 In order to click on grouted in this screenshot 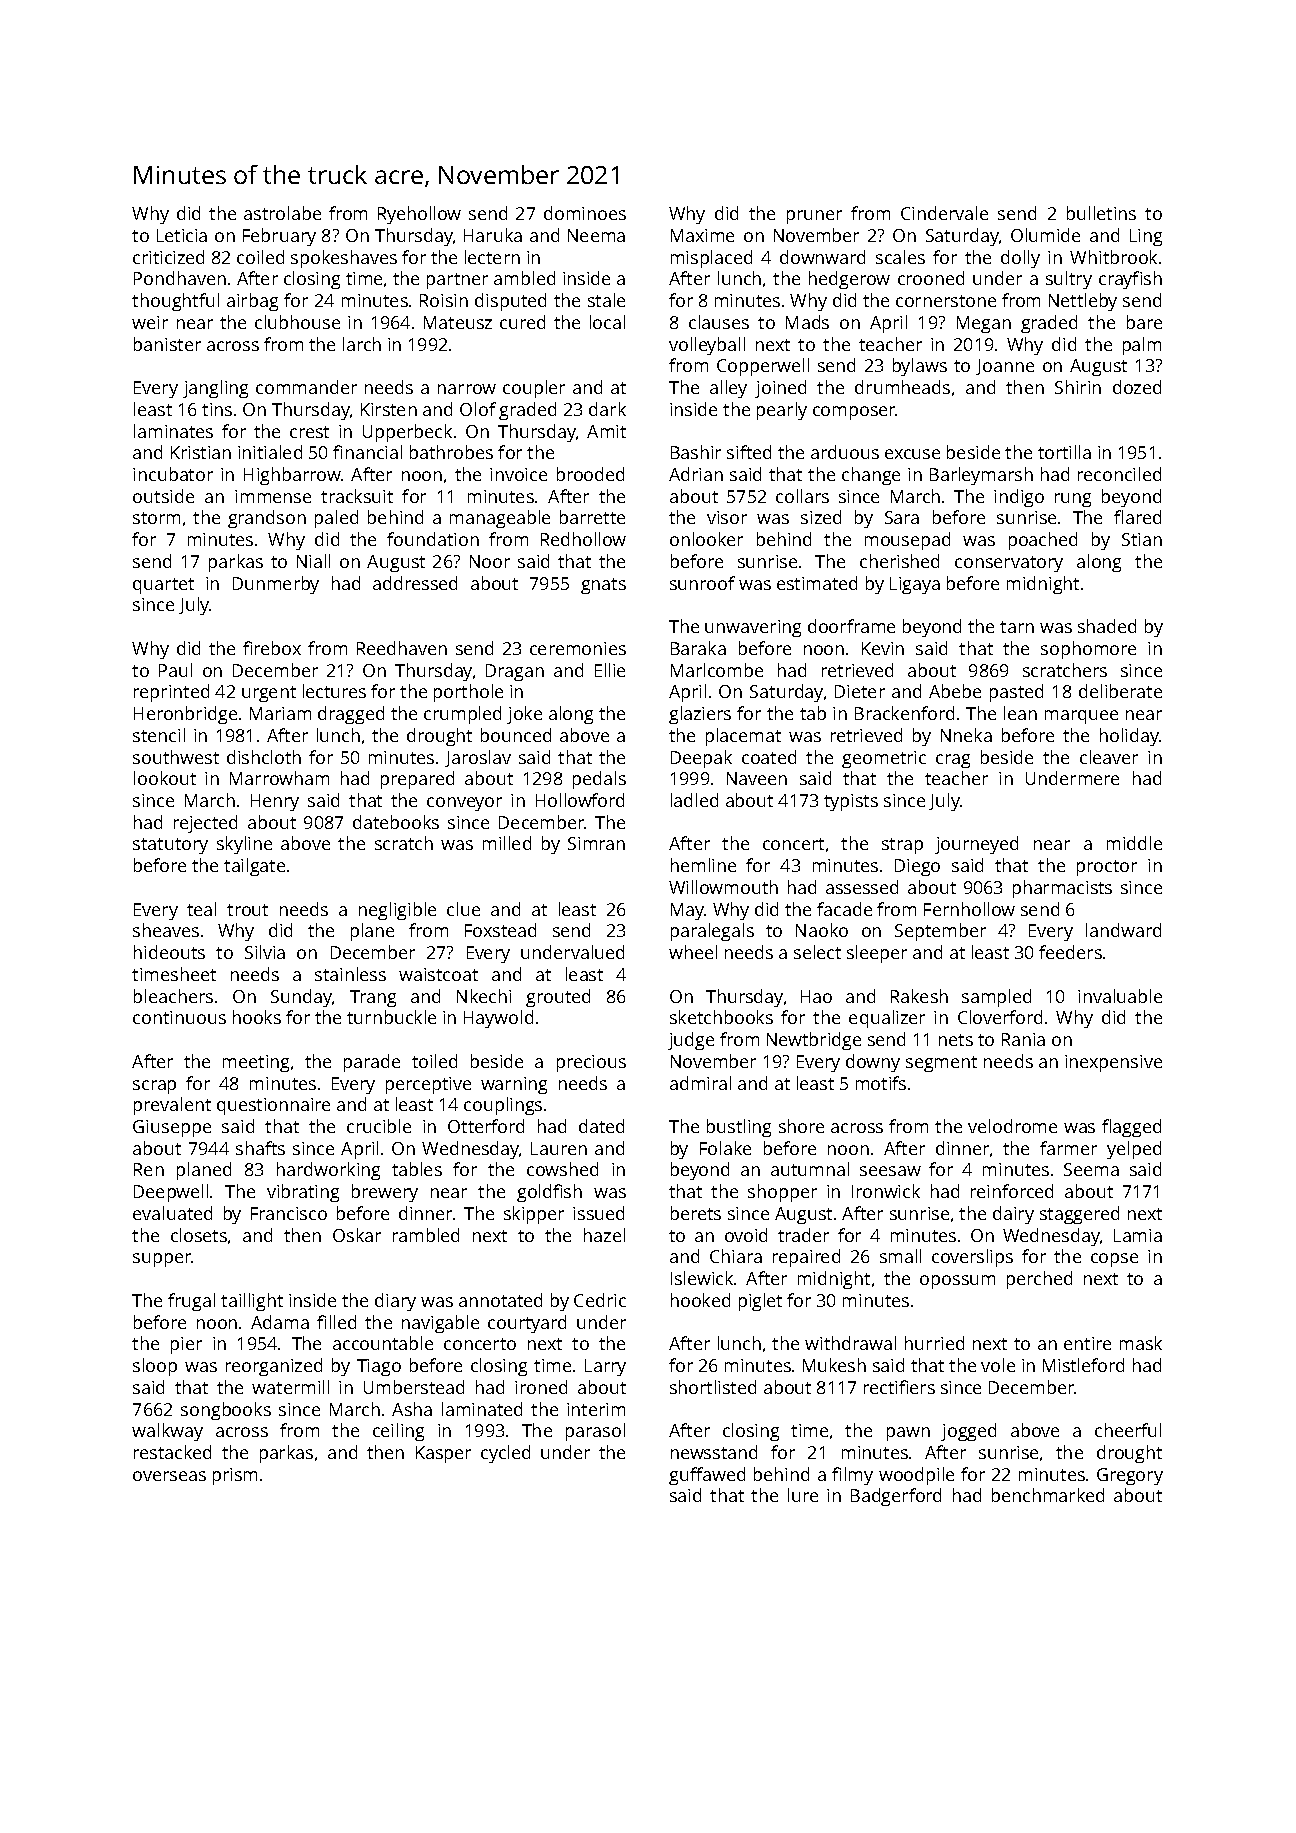, I will do `click(558, 998)`.
